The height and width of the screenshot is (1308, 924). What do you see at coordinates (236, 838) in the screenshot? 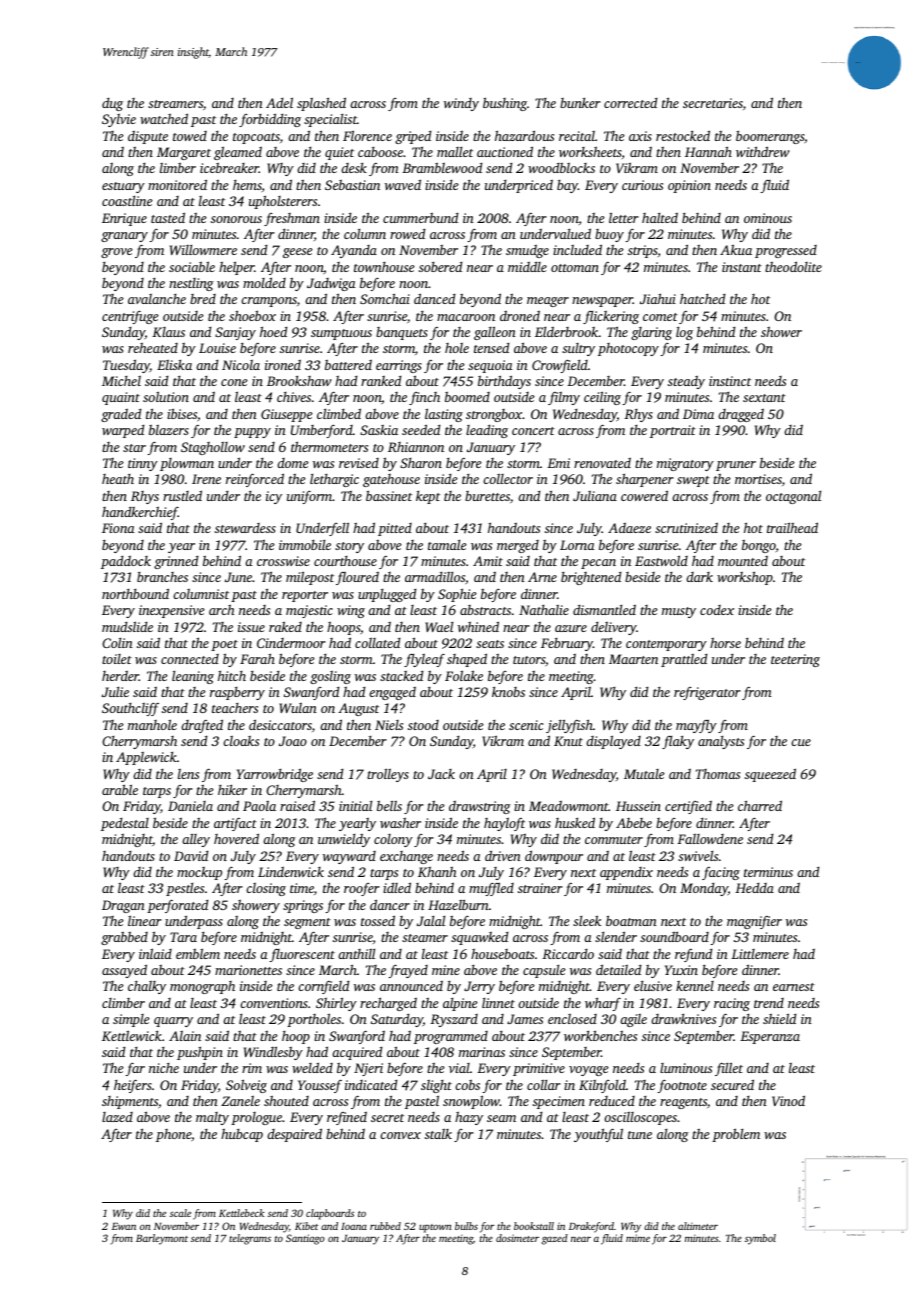
I see `hovered` at bounding box center [236, 838].
